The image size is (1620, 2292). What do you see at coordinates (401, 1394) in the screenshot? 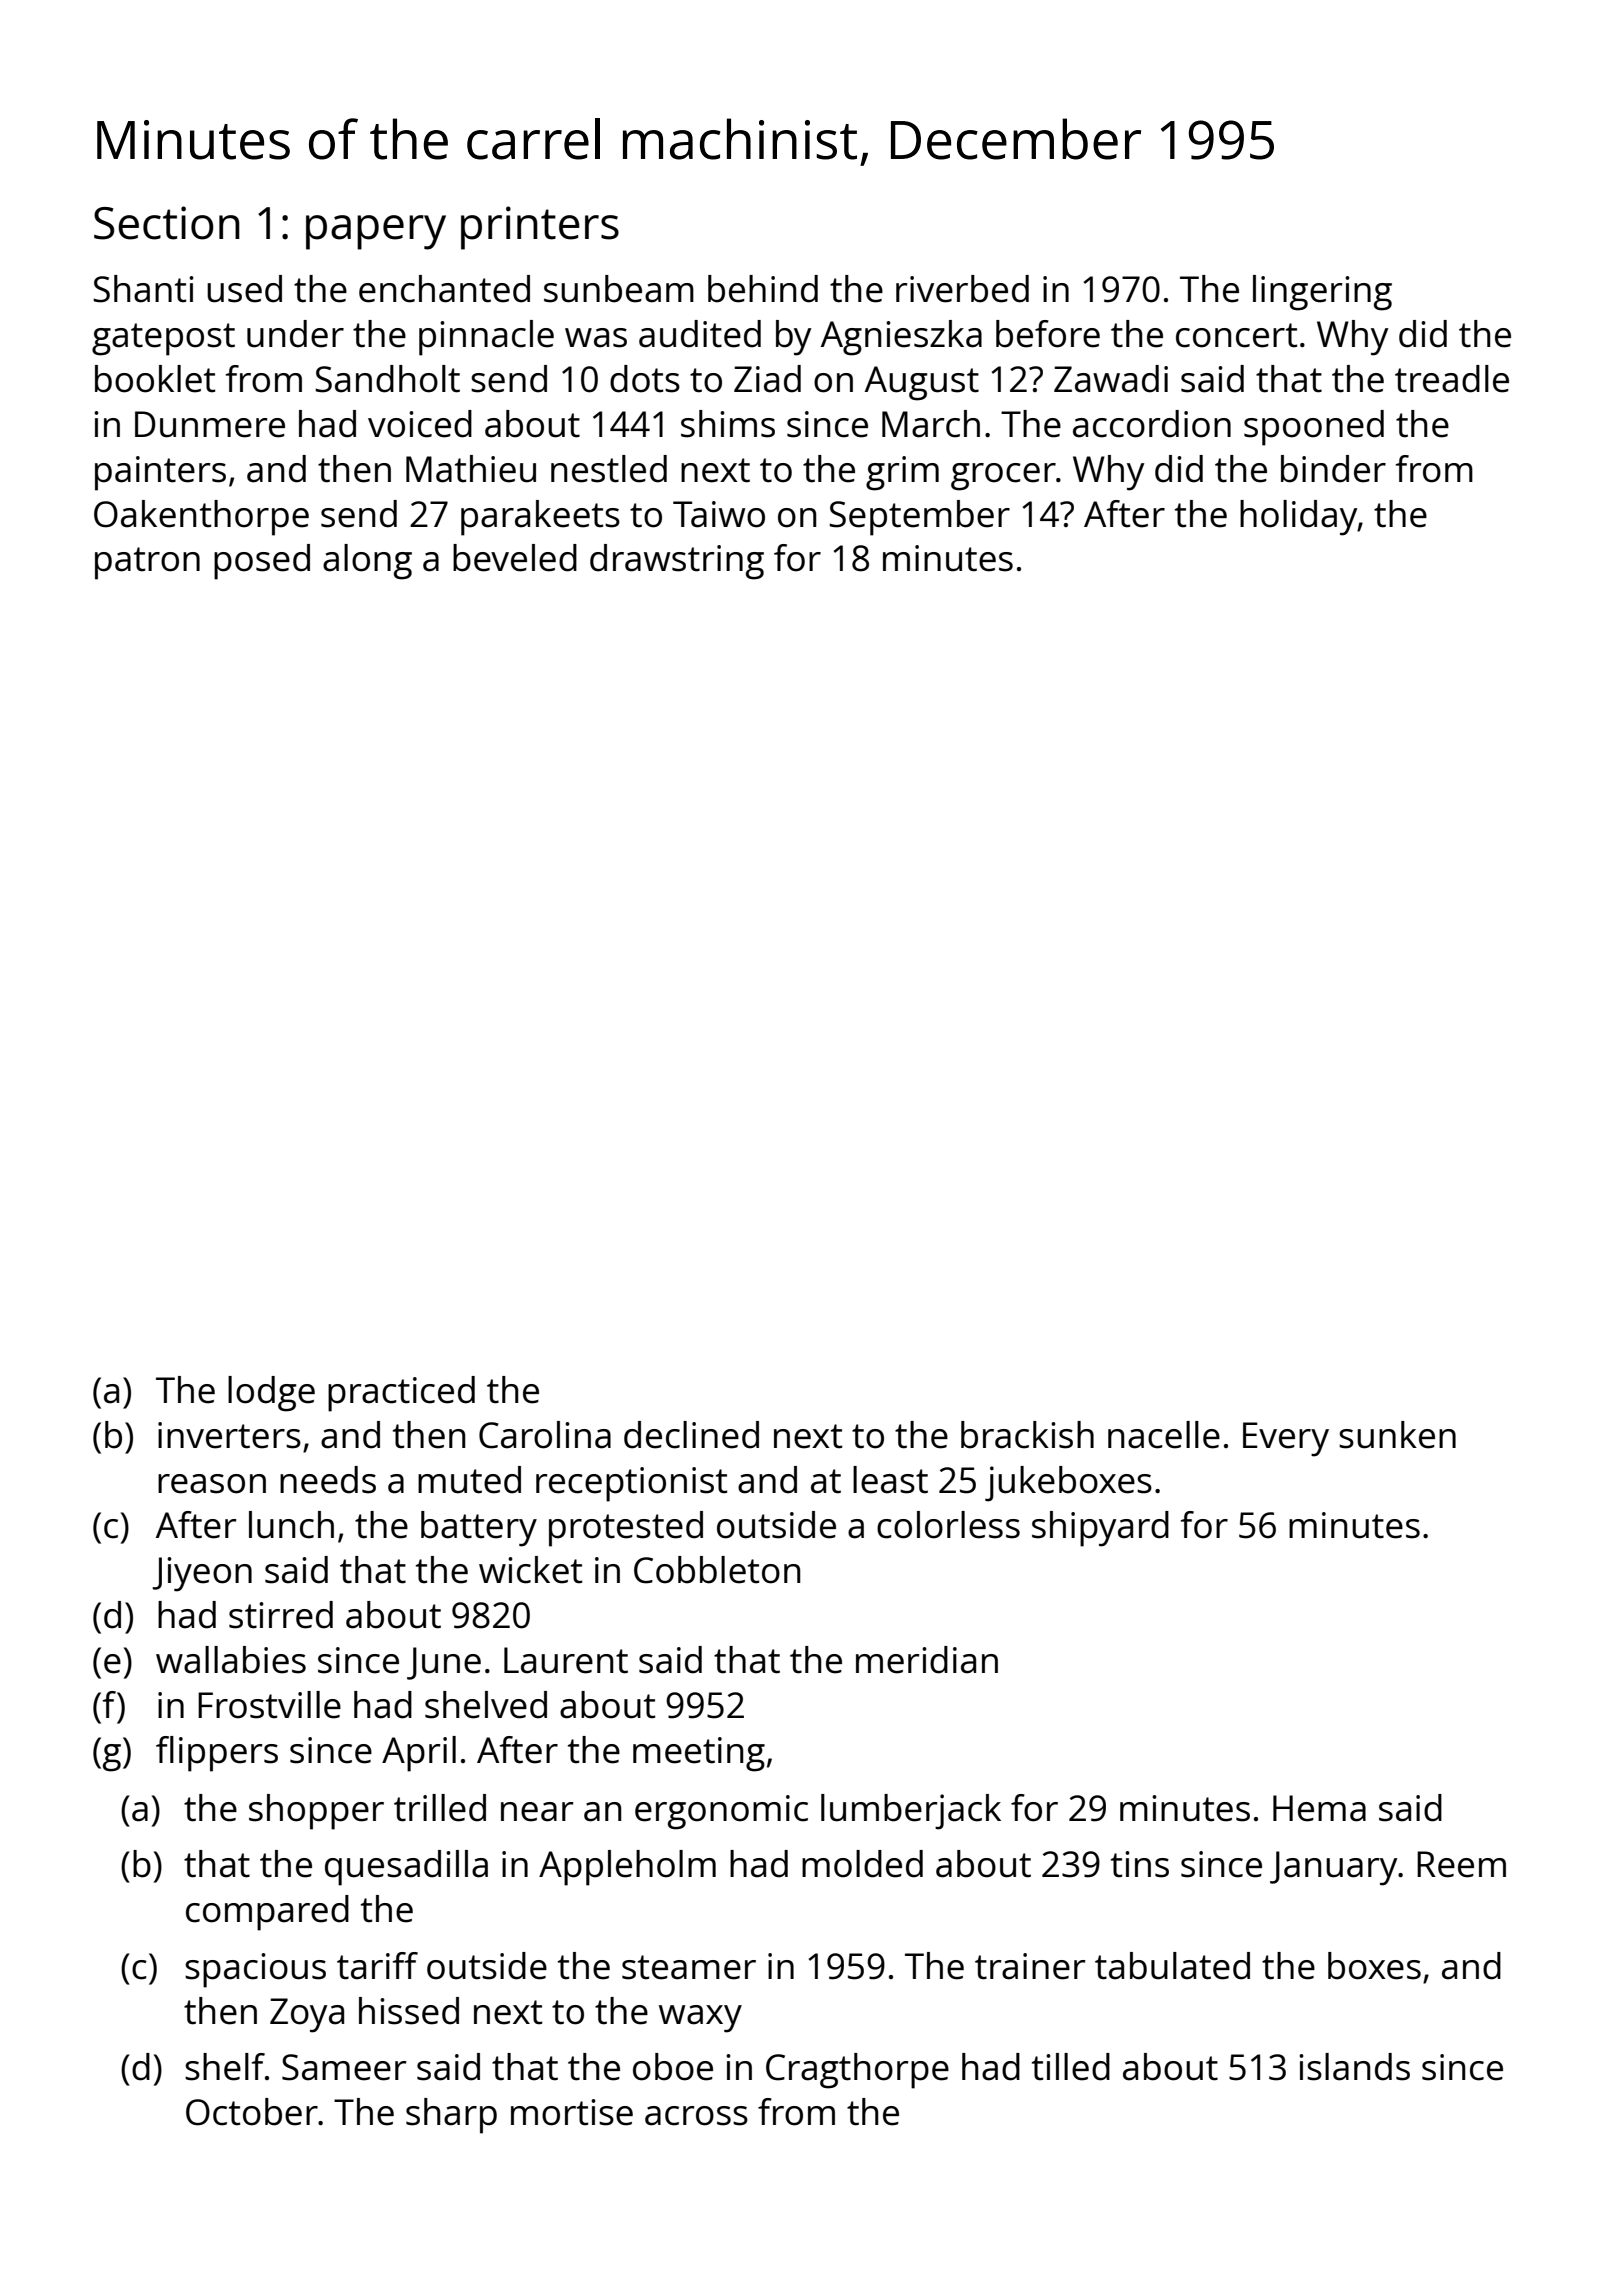
I see `practiced` at bounding box center [401, 1394].
